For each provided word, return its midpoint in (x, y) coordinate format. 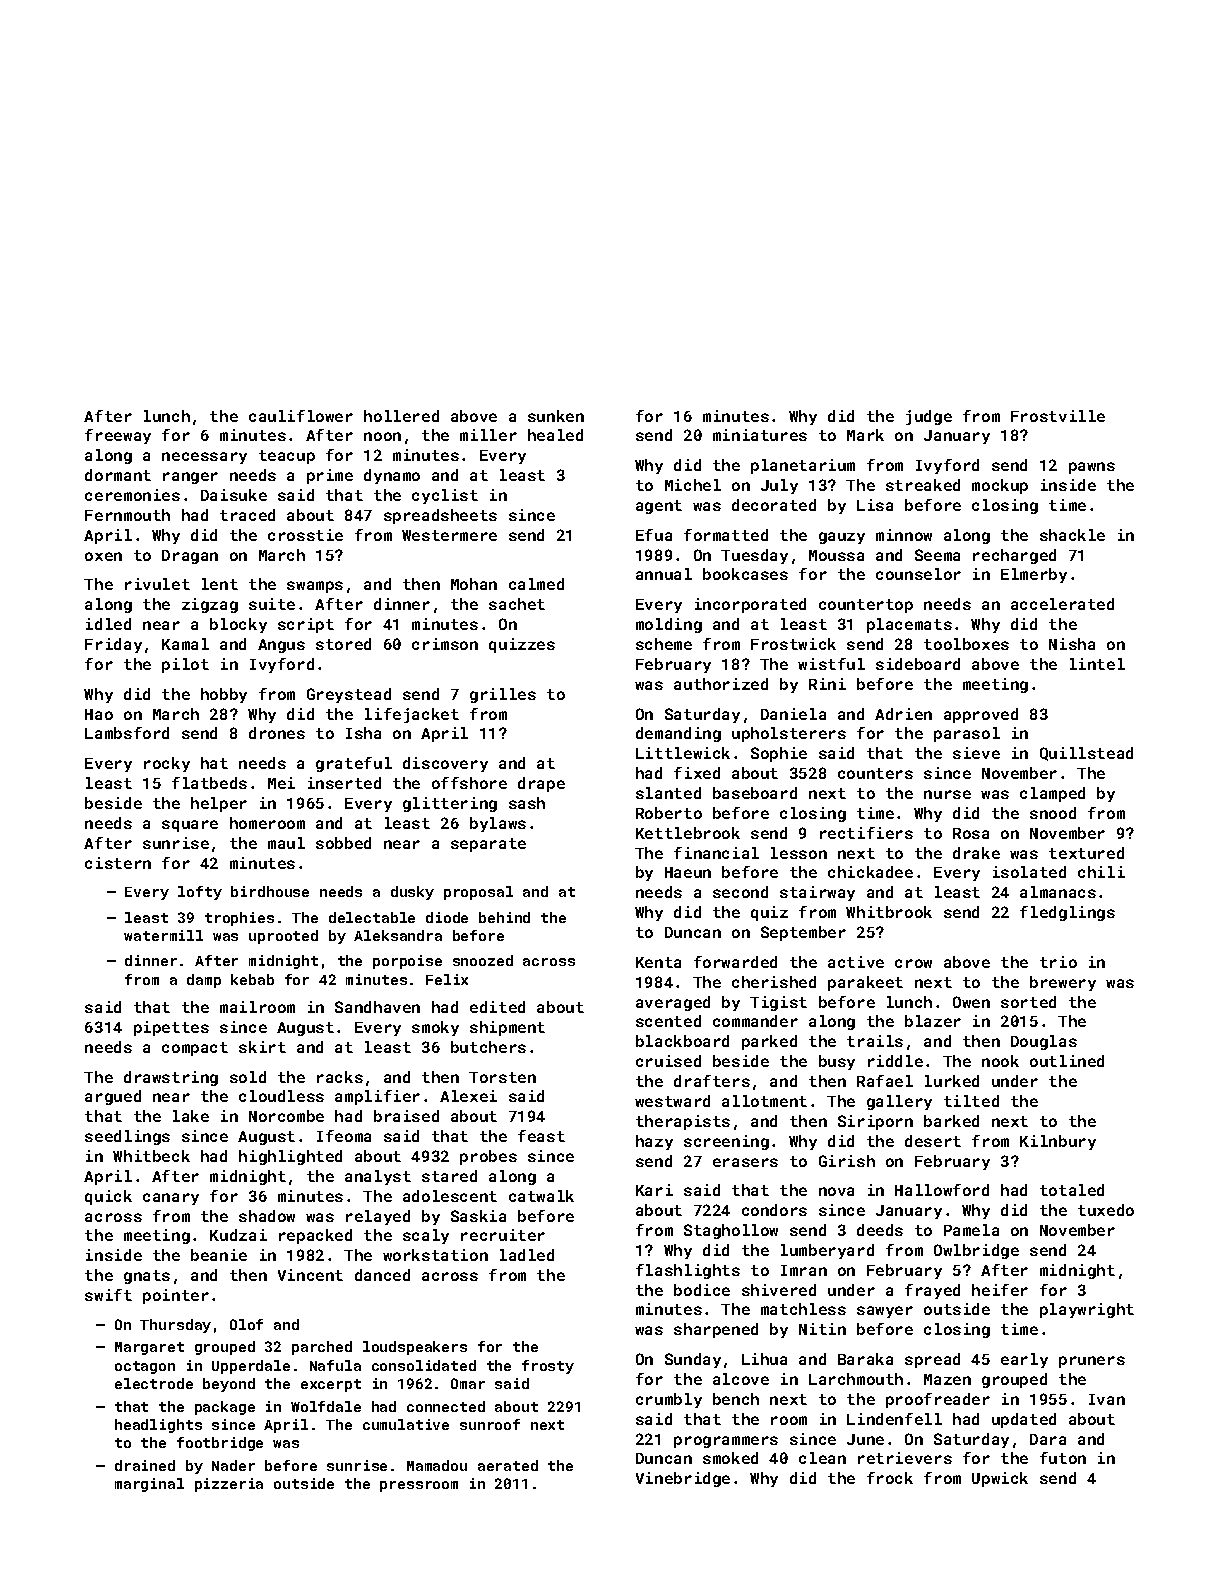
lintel (1097, 664)
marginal (149, 1485)
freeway (118, 436)
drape (541, 784)
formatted (726, 535)
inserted (344, 783)
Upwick (1000, 1479)
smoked (730, 1458)
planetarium (803, 466)
